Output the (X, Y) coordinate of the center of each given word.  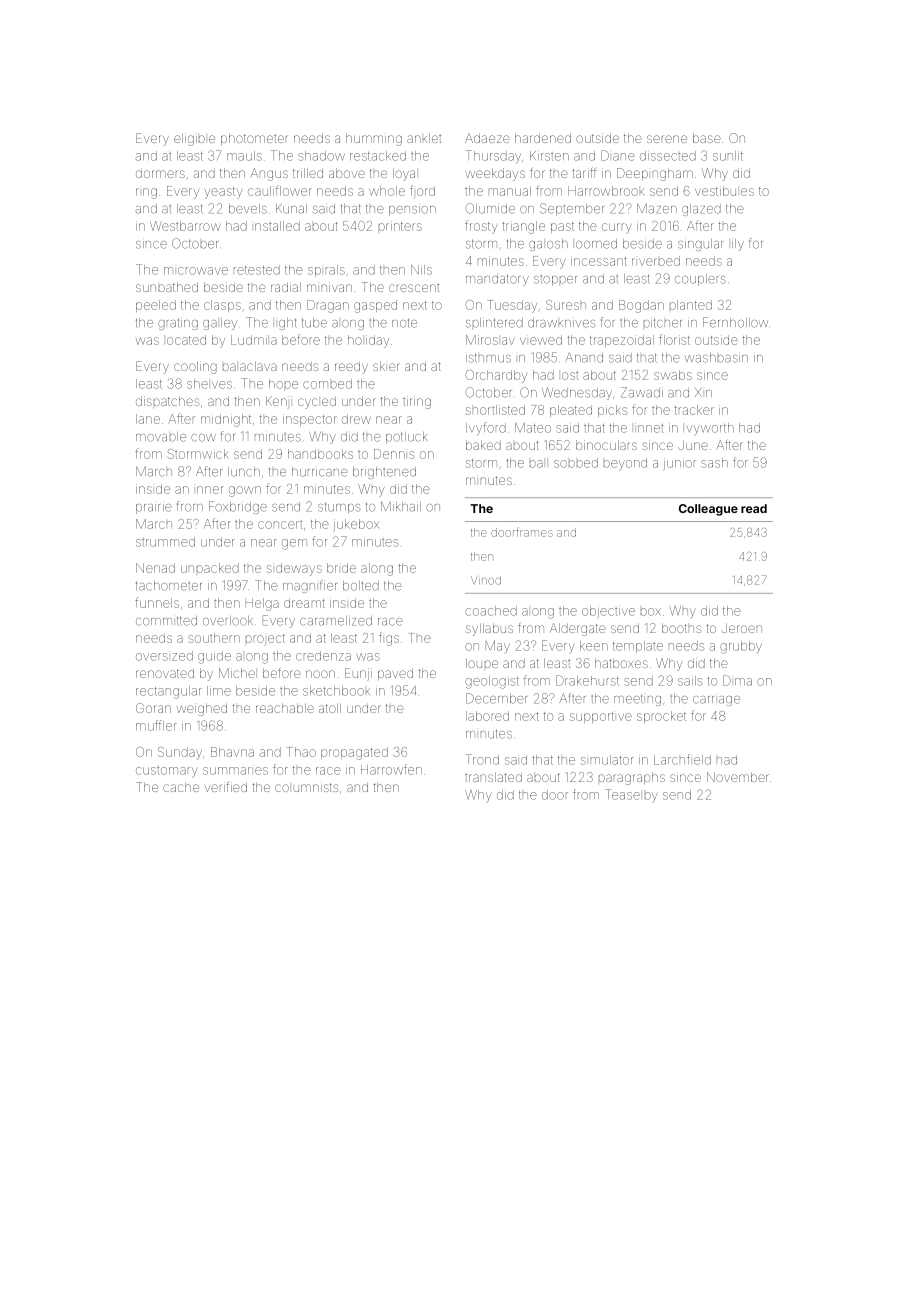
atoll (330, 708)
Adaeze (487, 138)
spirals (326, 271)
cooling (195, 367)
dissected (668, 156)
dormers (160, 173)
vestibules (724, 191)
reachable (285, 708)
